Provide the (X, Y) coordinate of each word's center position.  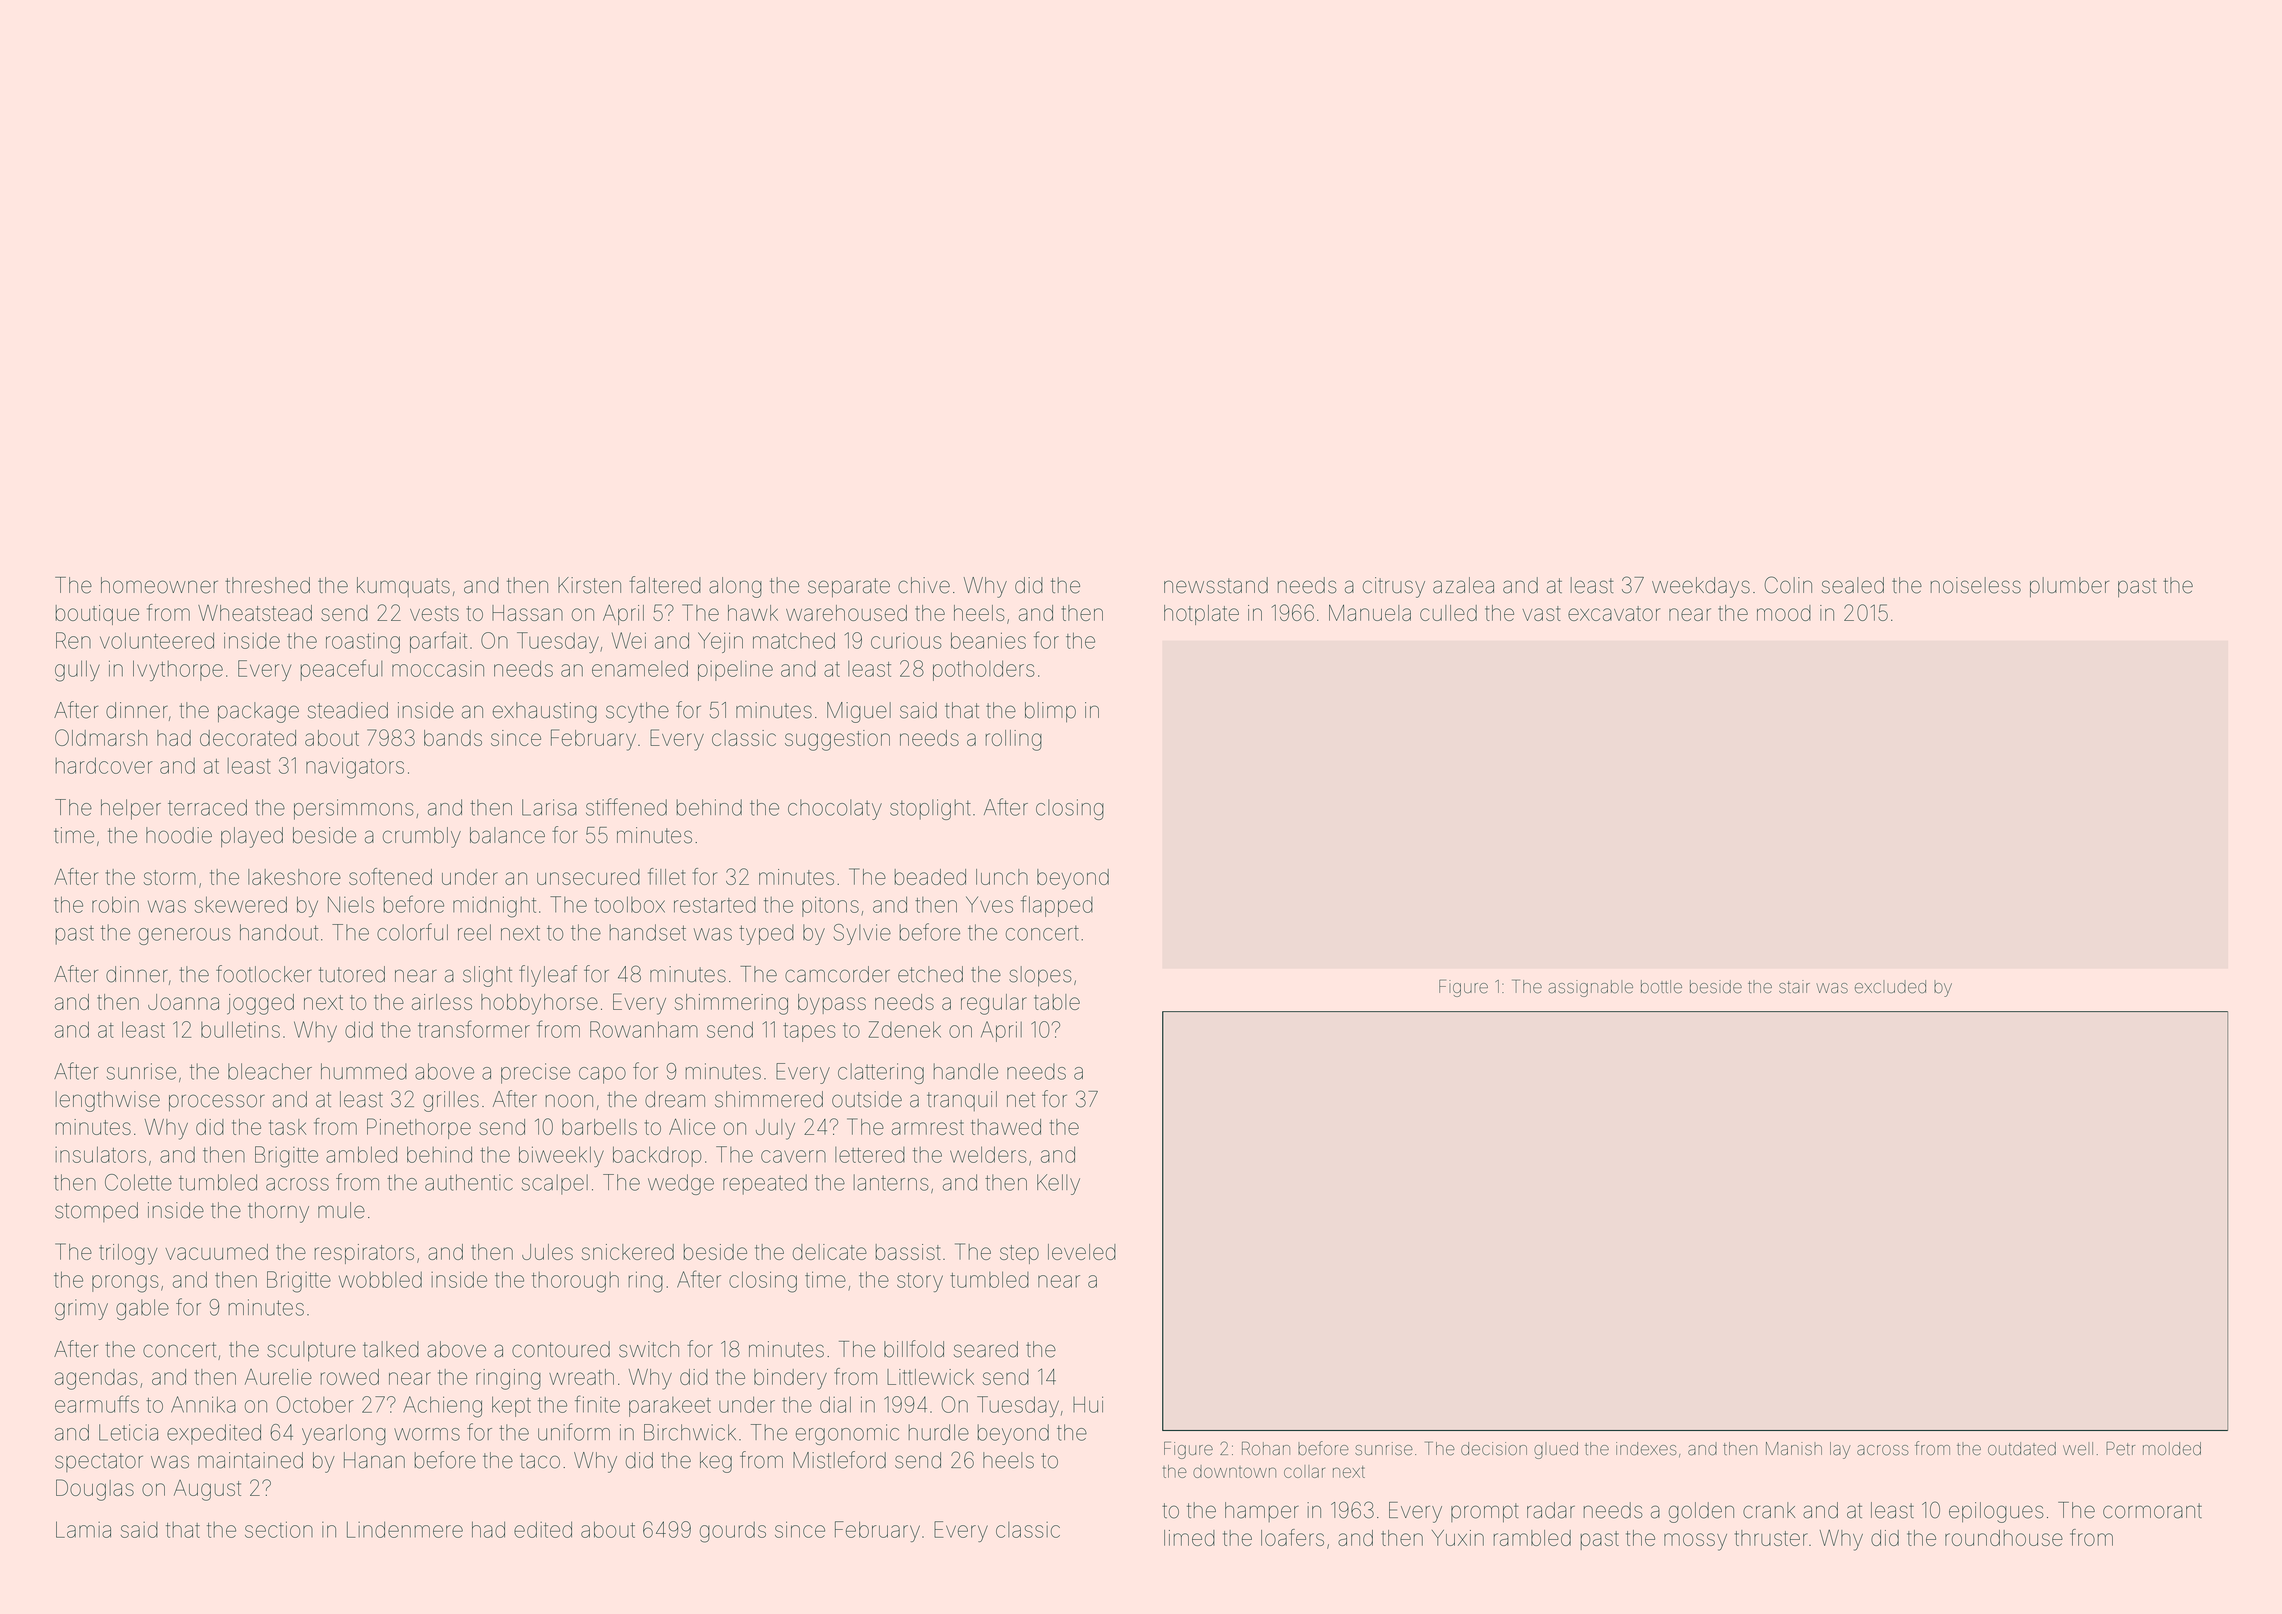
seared (986, 1349)
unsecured (588, 877)
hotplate (1201, 615)
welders (988, 1154)
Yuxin (1458, 1538)
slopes (1040, 976)
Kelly (1058, 1184)
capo (602, 1075)
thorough (575, 1282)
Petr (2120, 1448)
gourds (733, 1532)
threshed (267, 585)
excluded (1890, 987)
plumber (2069, 587)
